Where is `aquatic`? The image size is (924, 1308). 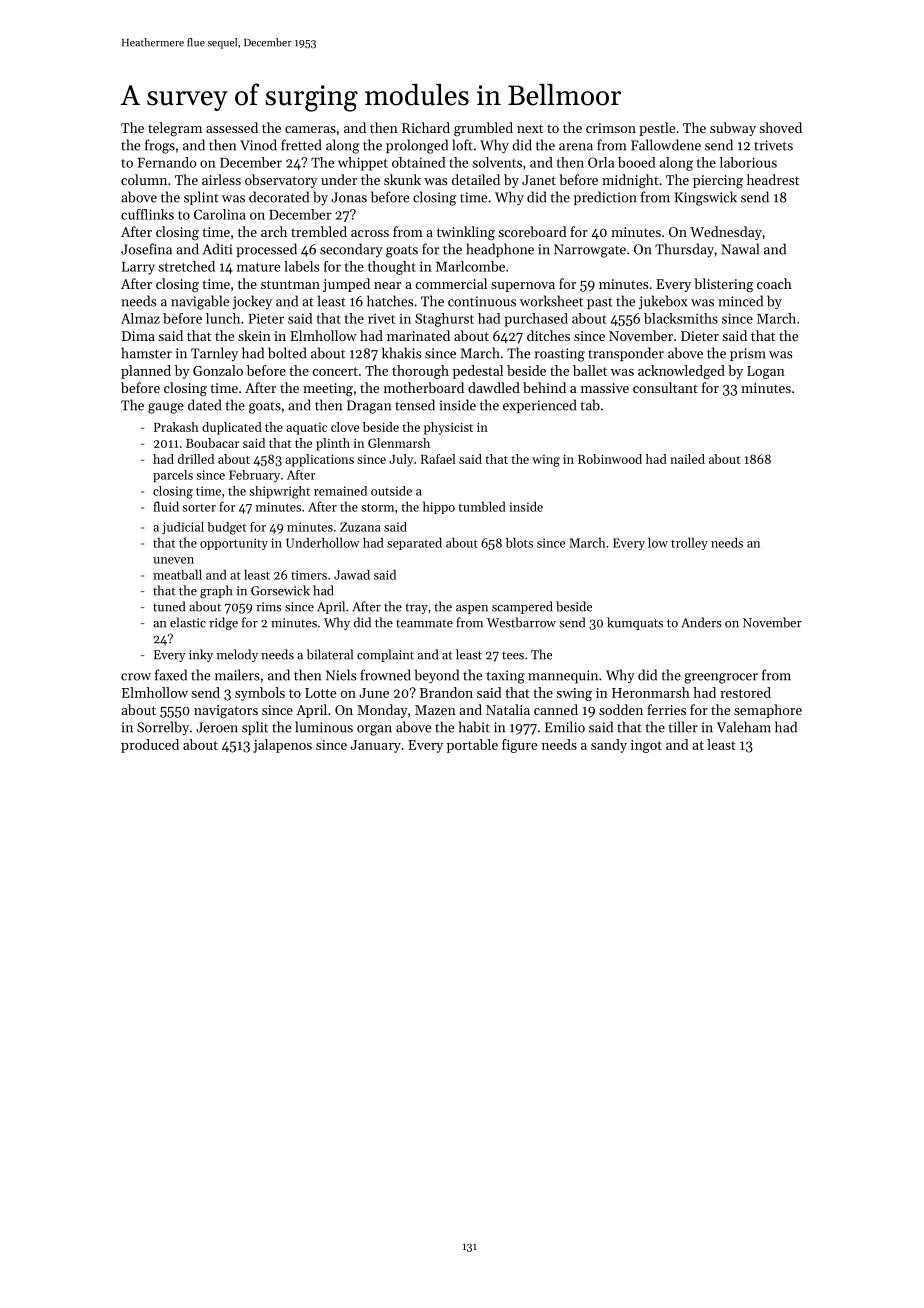 aquatic is located at coordinates (306, 429).
